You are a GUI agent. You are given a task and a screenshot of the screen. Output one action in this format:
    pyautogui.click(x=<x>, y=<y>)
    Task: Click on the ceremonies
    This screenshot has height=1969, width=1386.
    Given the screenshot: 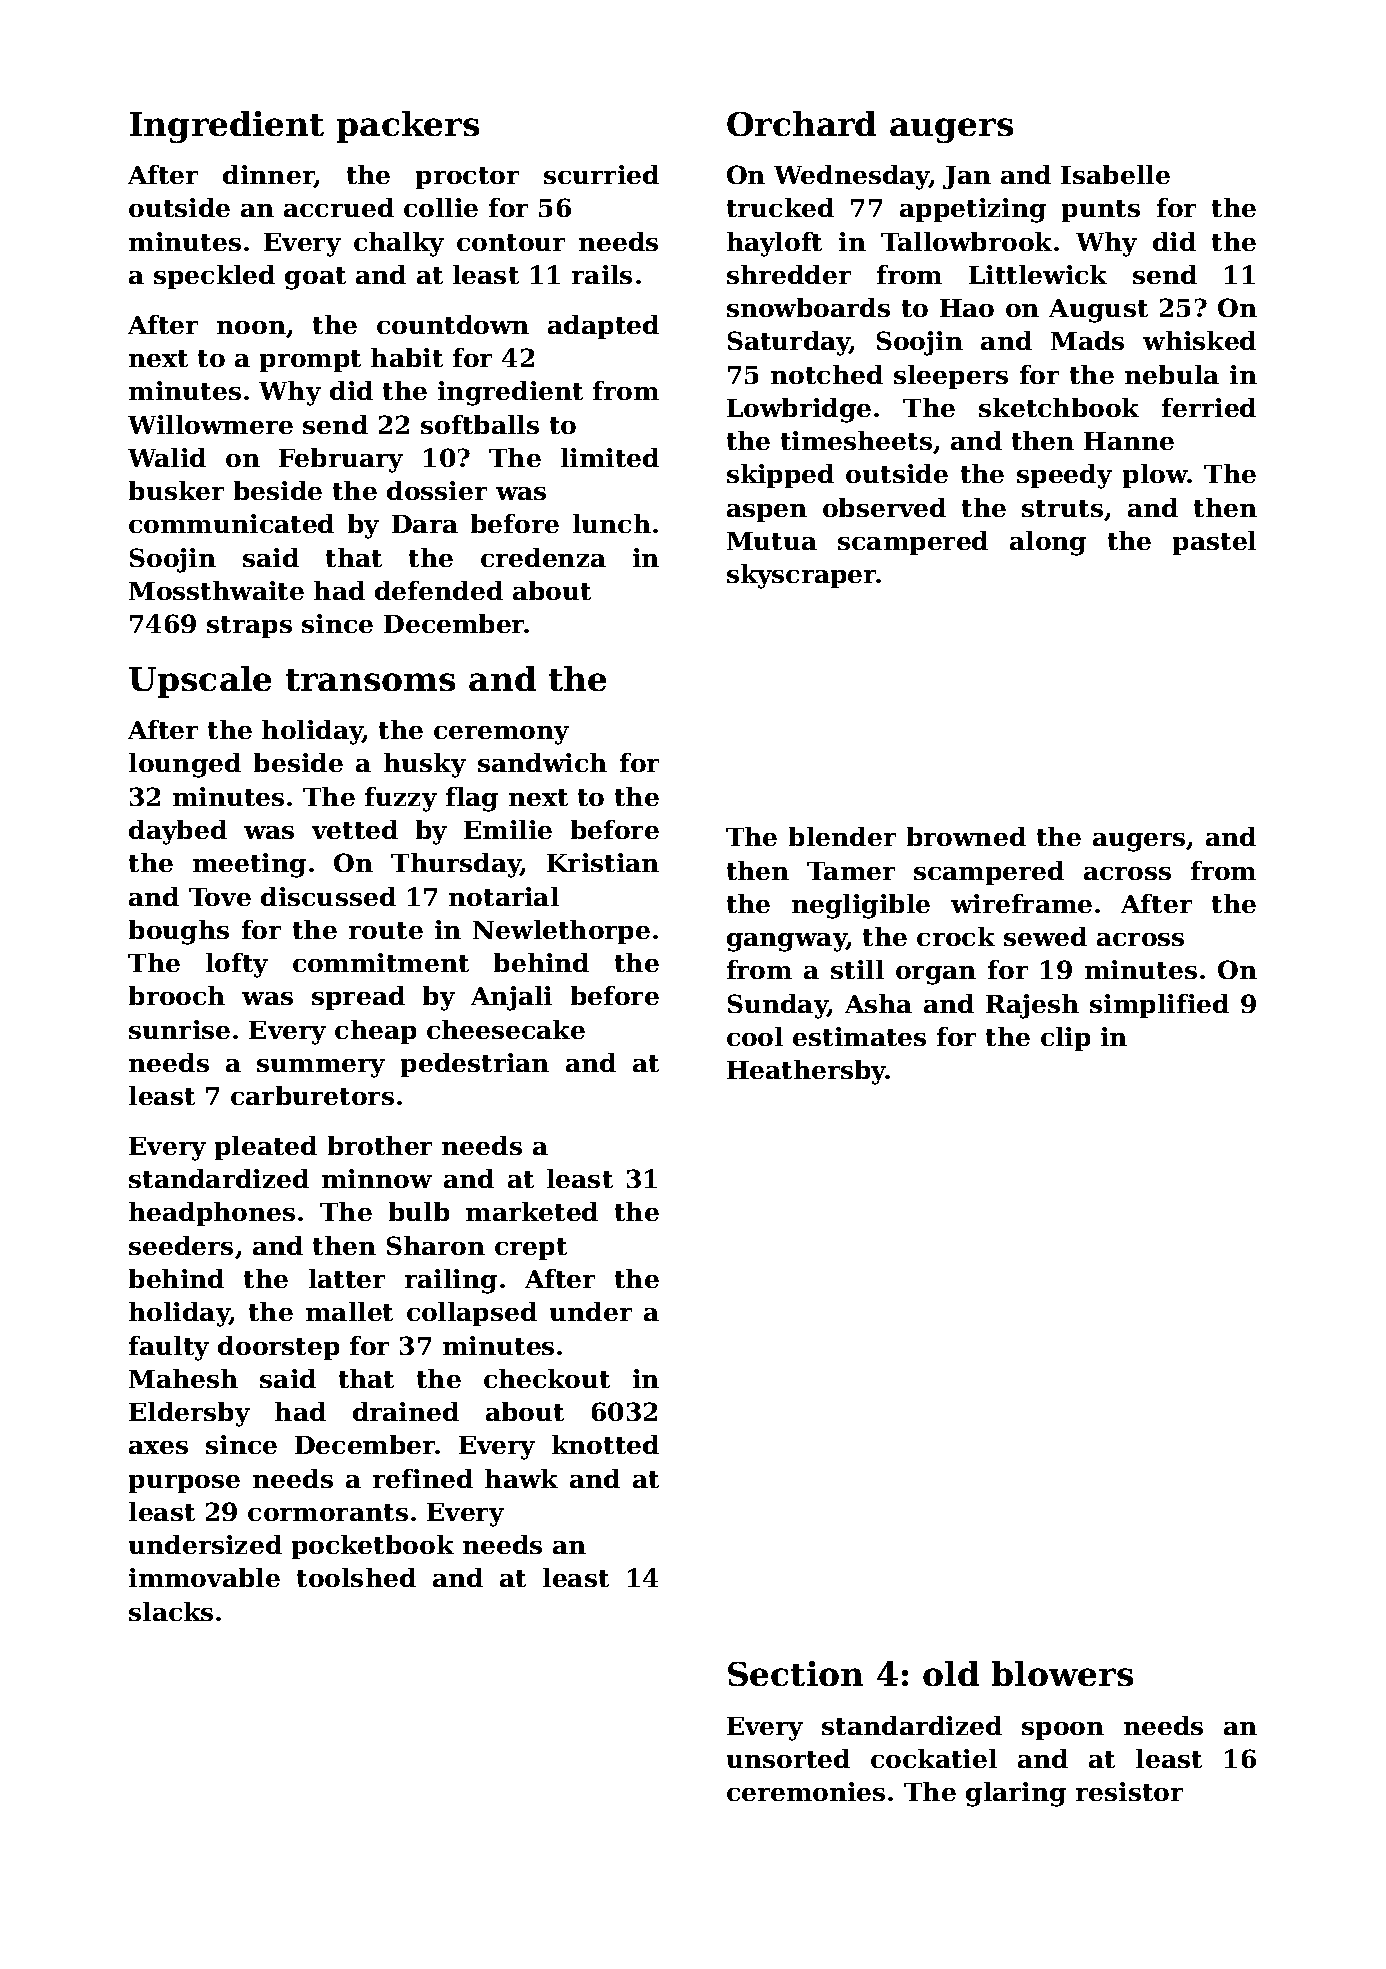 What is the action you would take?
    pyautogui.click(x=806, y=1791)
